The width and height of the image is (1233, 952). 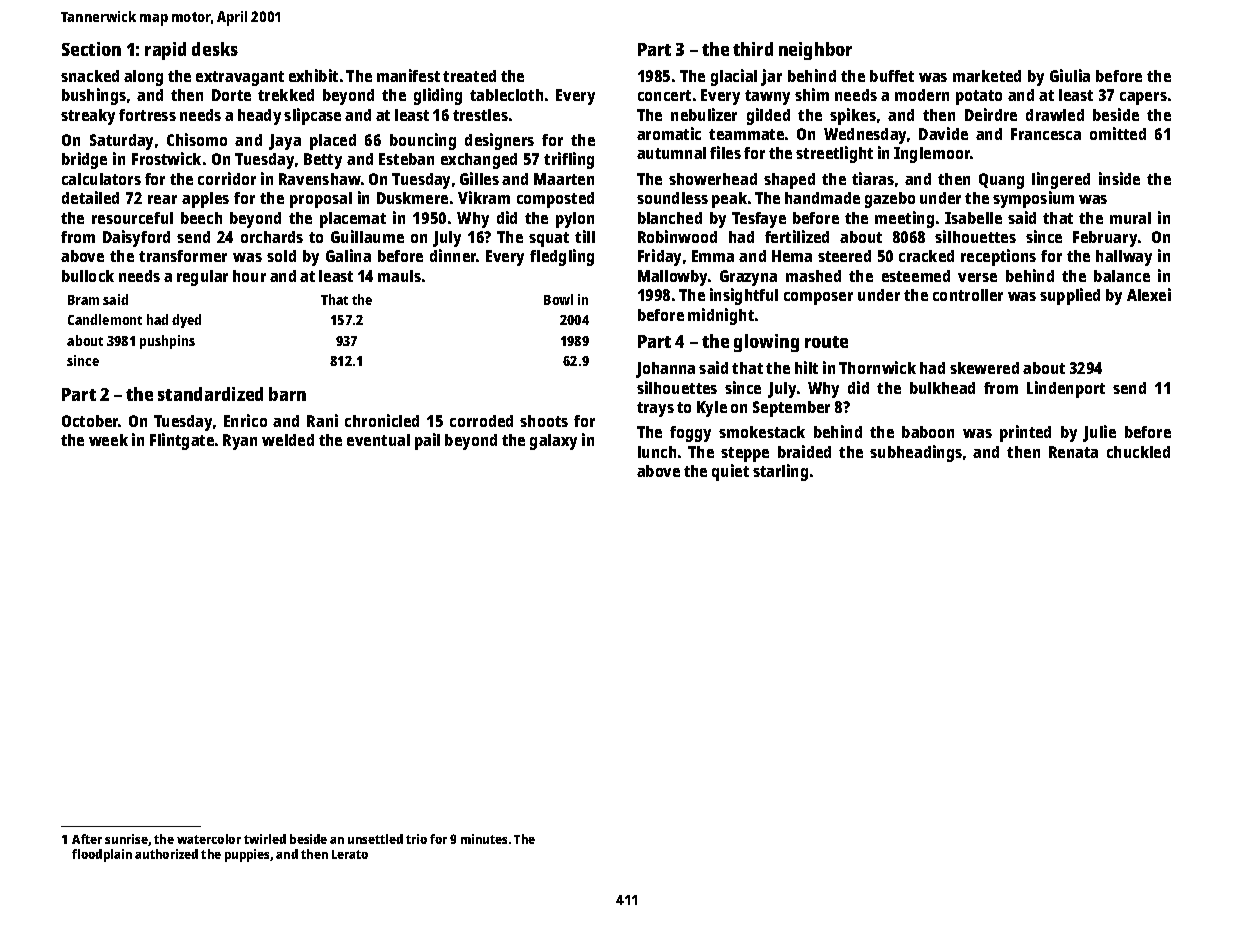 I want to click on treated, so click(x=469, y=76).
